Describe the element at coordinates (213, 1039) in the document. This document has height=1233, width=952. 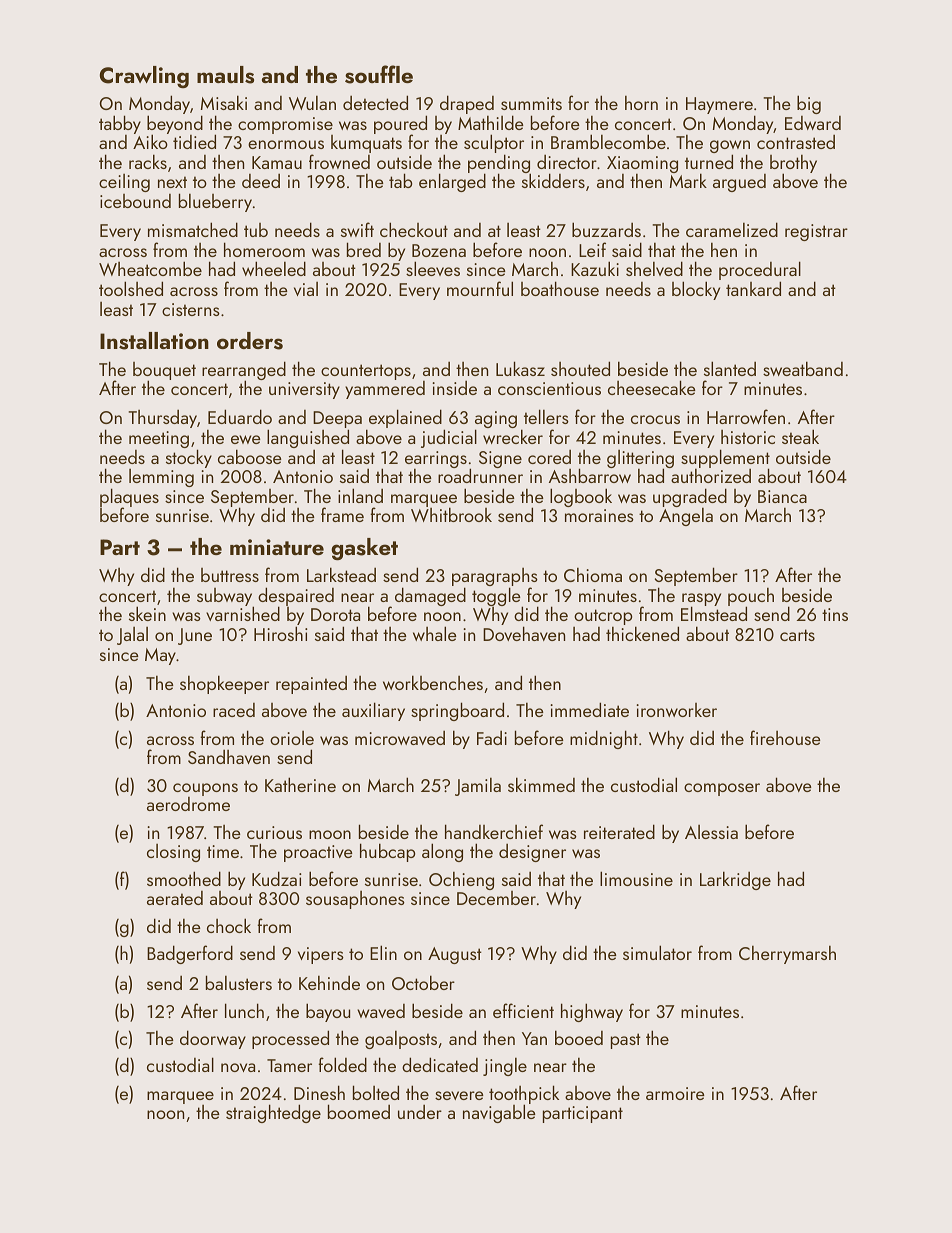
I see `doorway` at that location.
